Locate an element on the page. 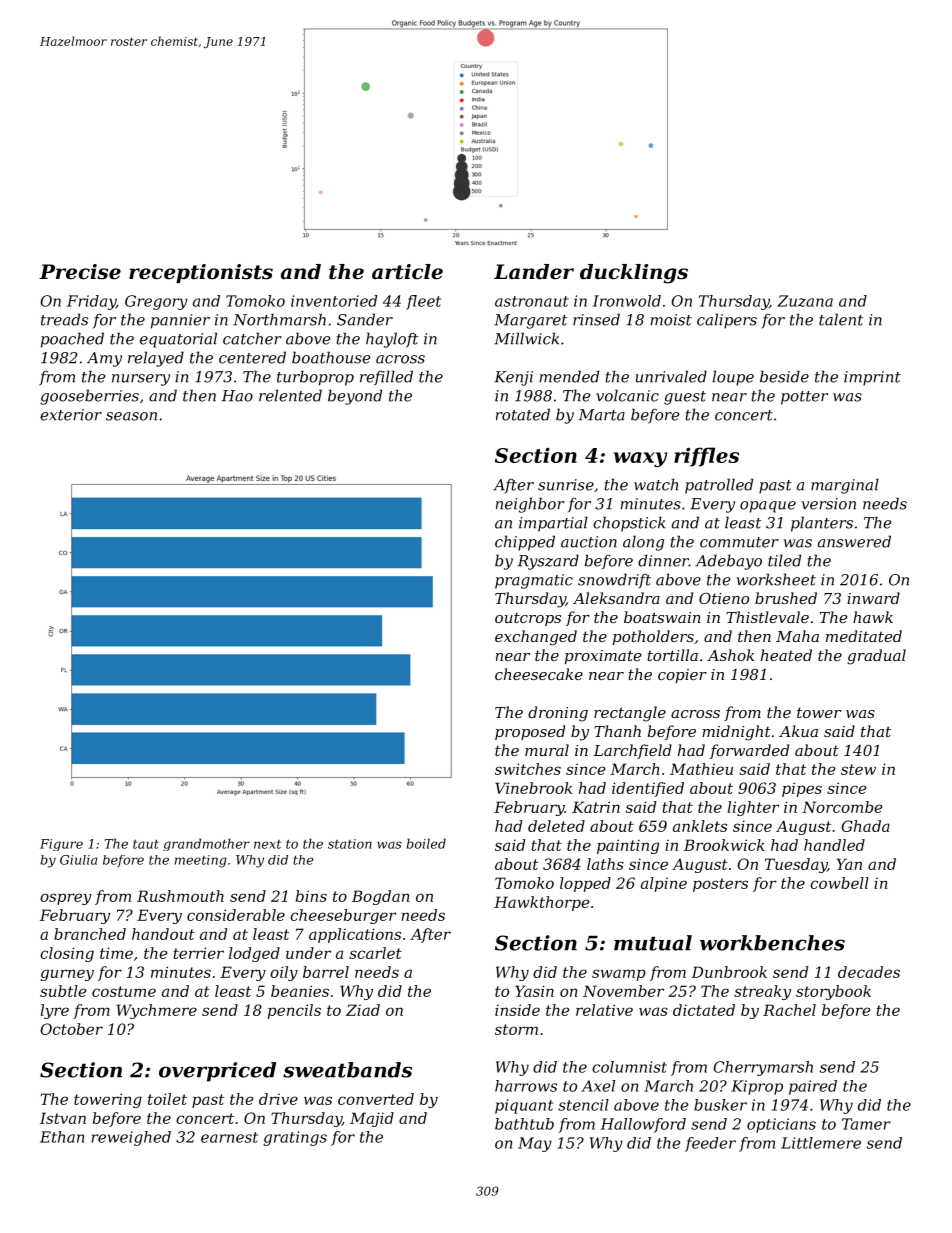  ducklings is located at coordinates (634, 274).
